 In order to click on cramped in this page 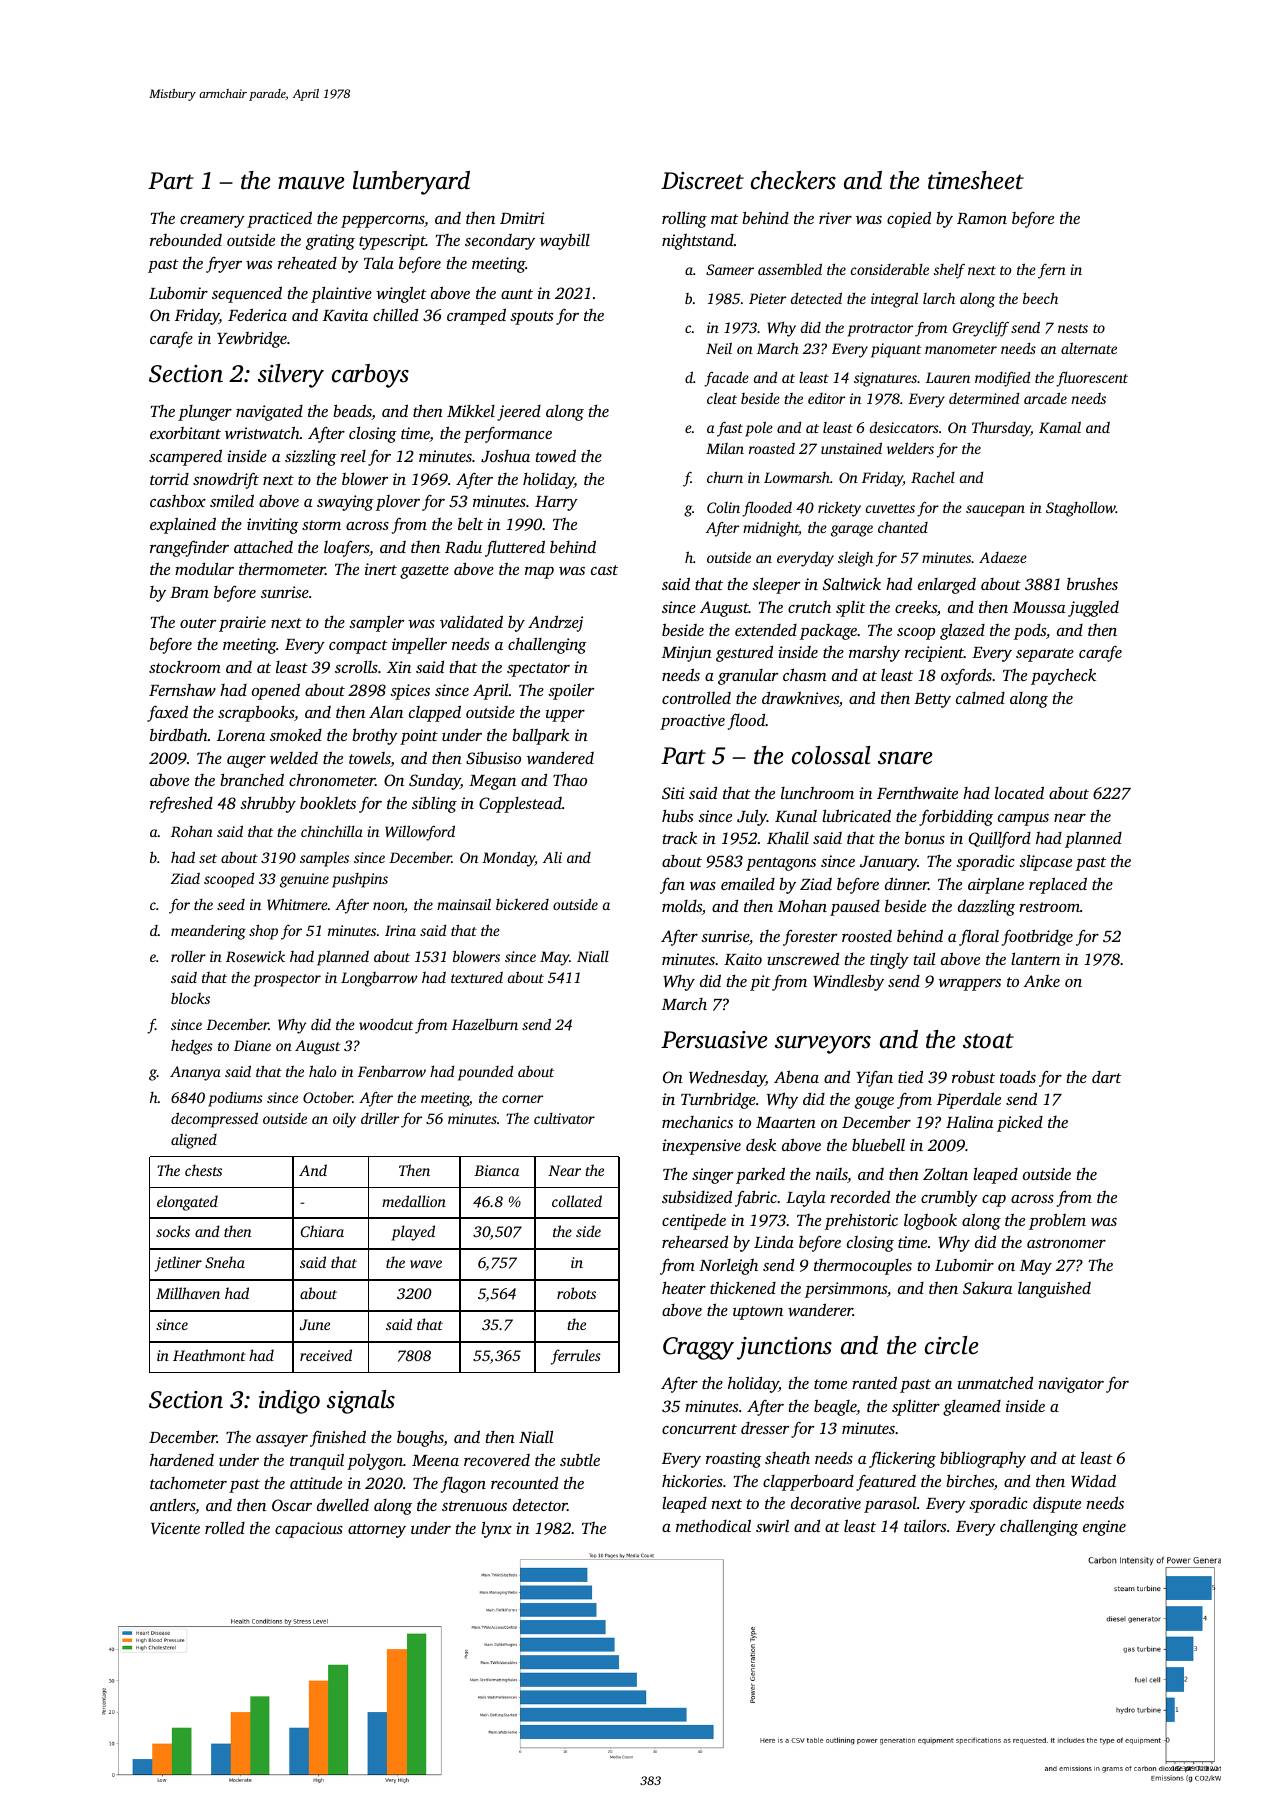, I will do `click(476, 316)`.
